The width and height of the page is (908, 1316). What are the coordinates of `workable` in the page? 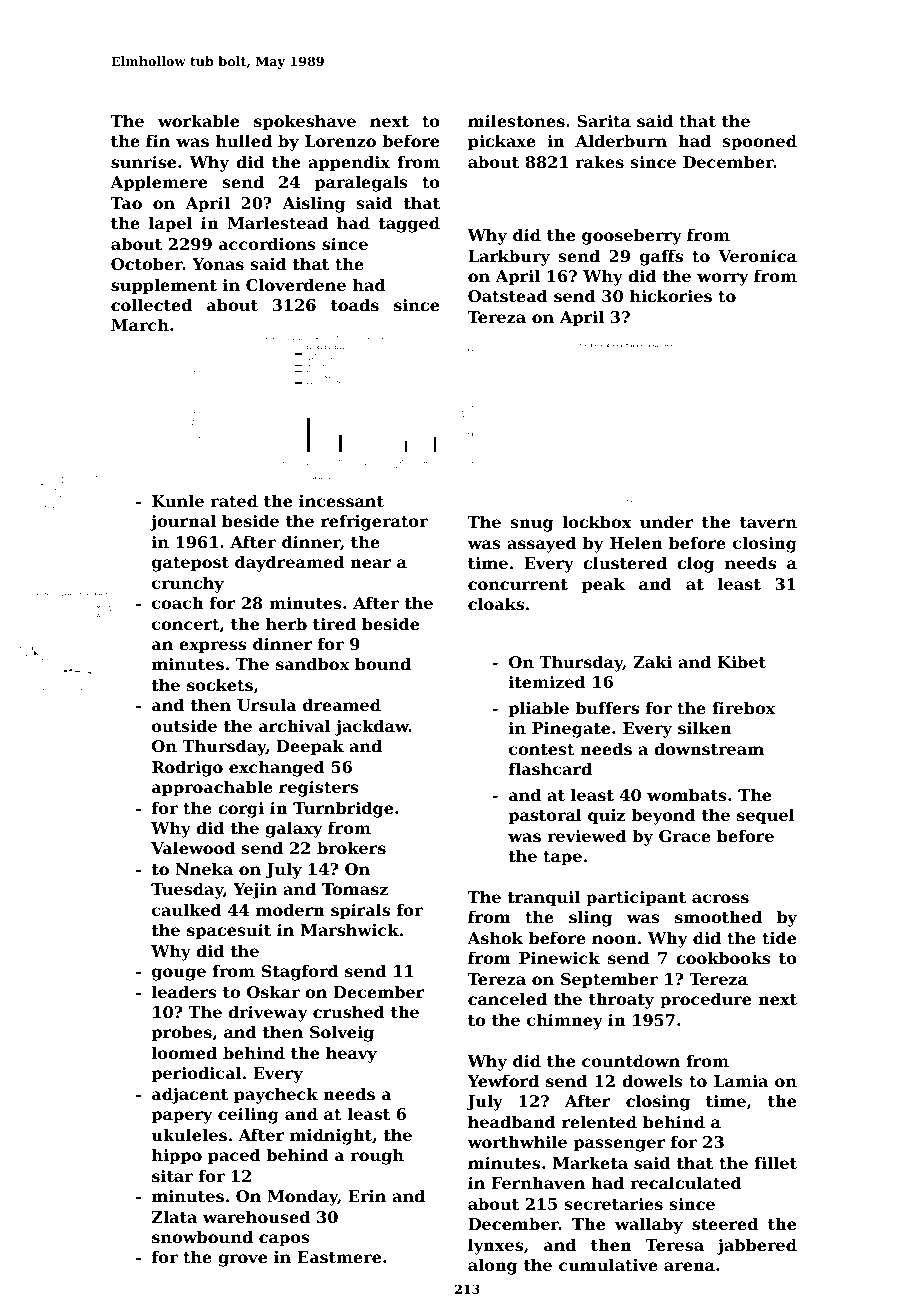 It's located at (198, 121).
